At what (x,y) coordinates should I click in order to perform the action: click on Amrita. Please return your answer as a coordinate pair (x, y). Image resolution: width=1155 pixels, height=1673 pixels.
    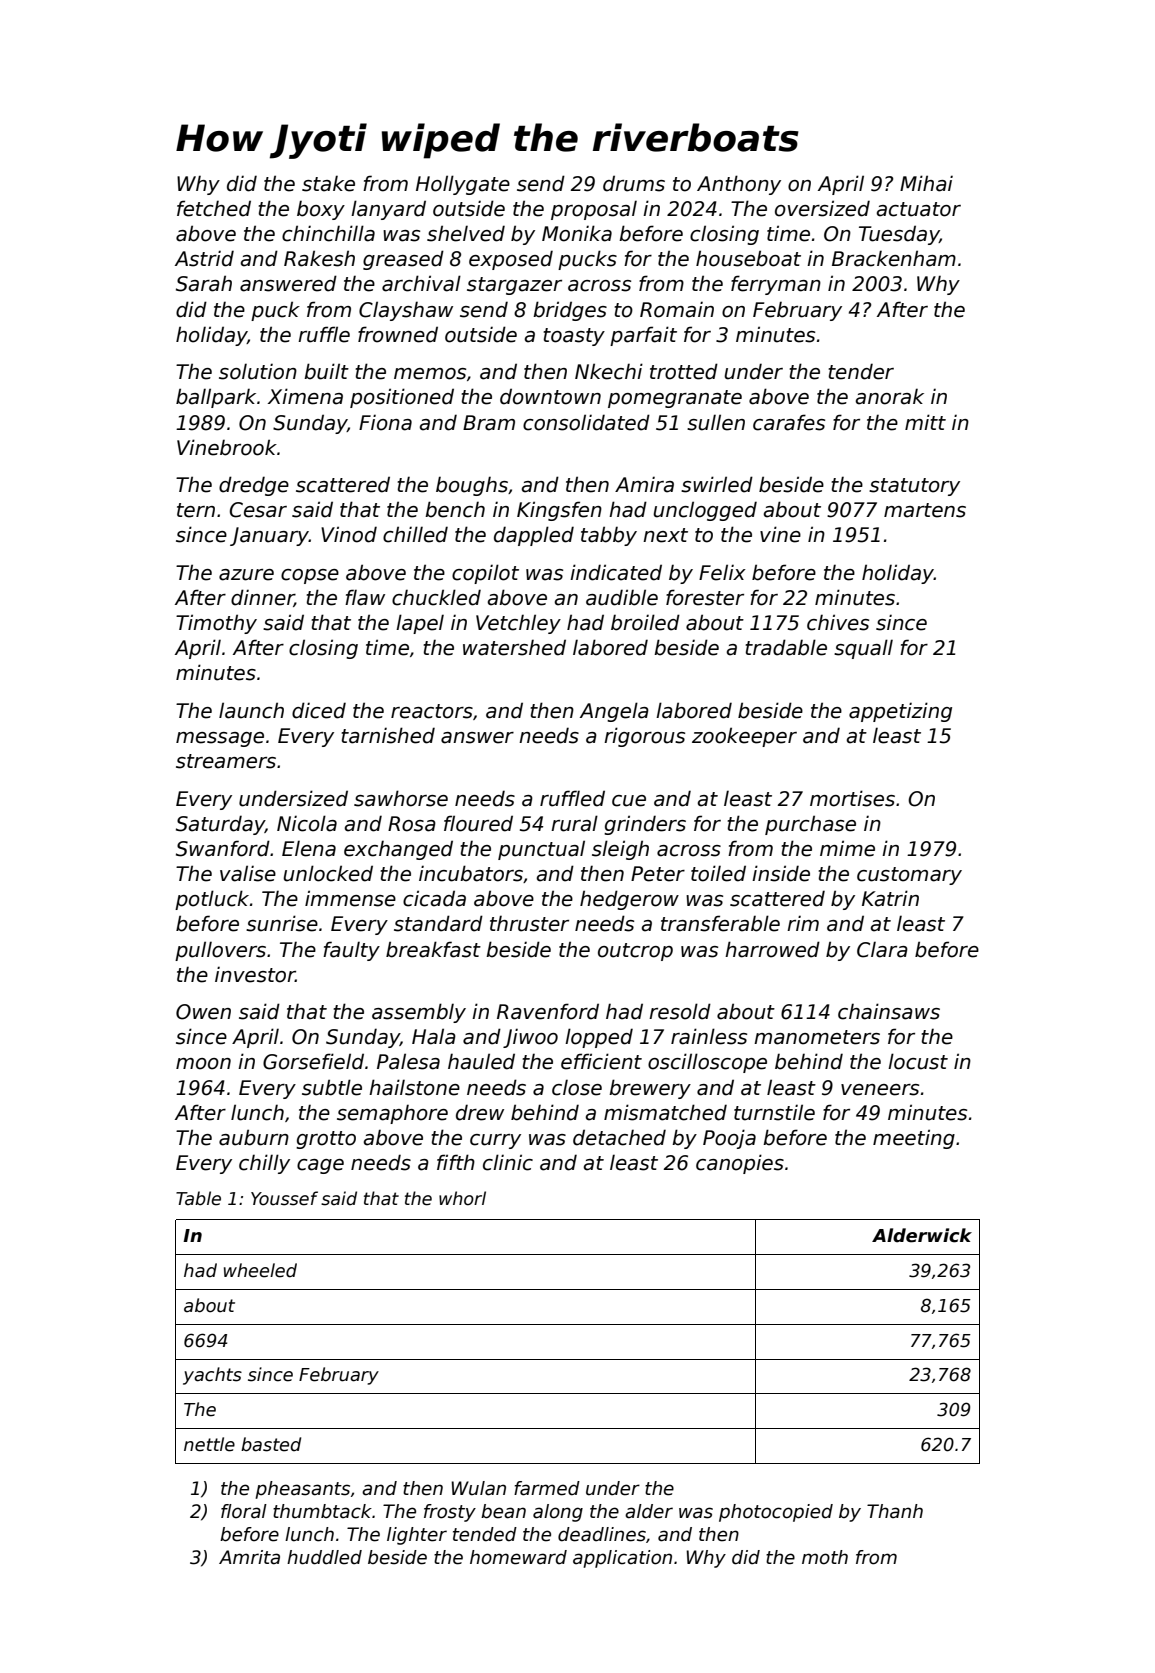
    Looking at the image, I should click on (249, 1557).
